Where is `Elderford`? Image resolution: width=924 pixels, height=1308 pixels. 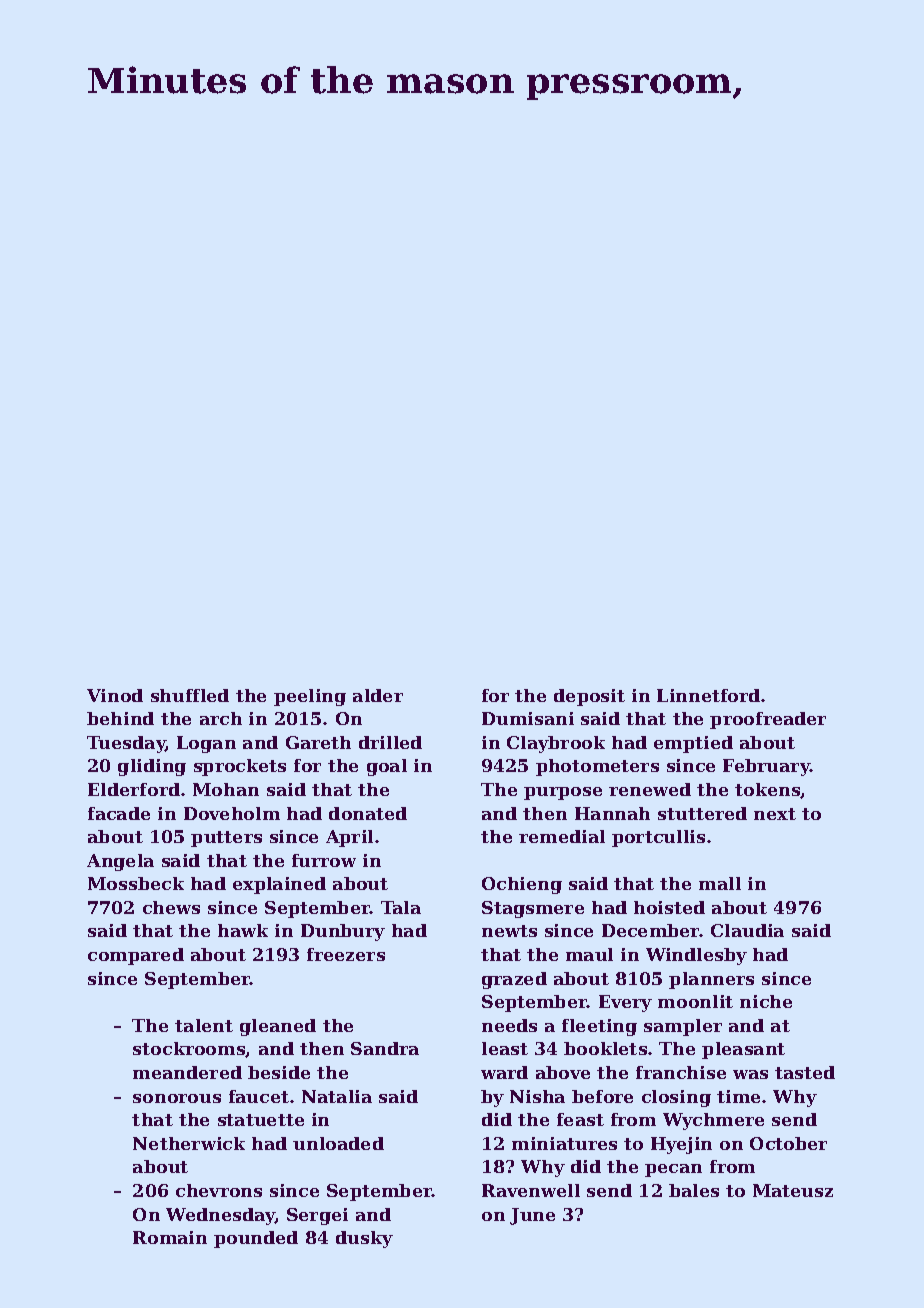
Elderford is located at coordinates (134, 789).
